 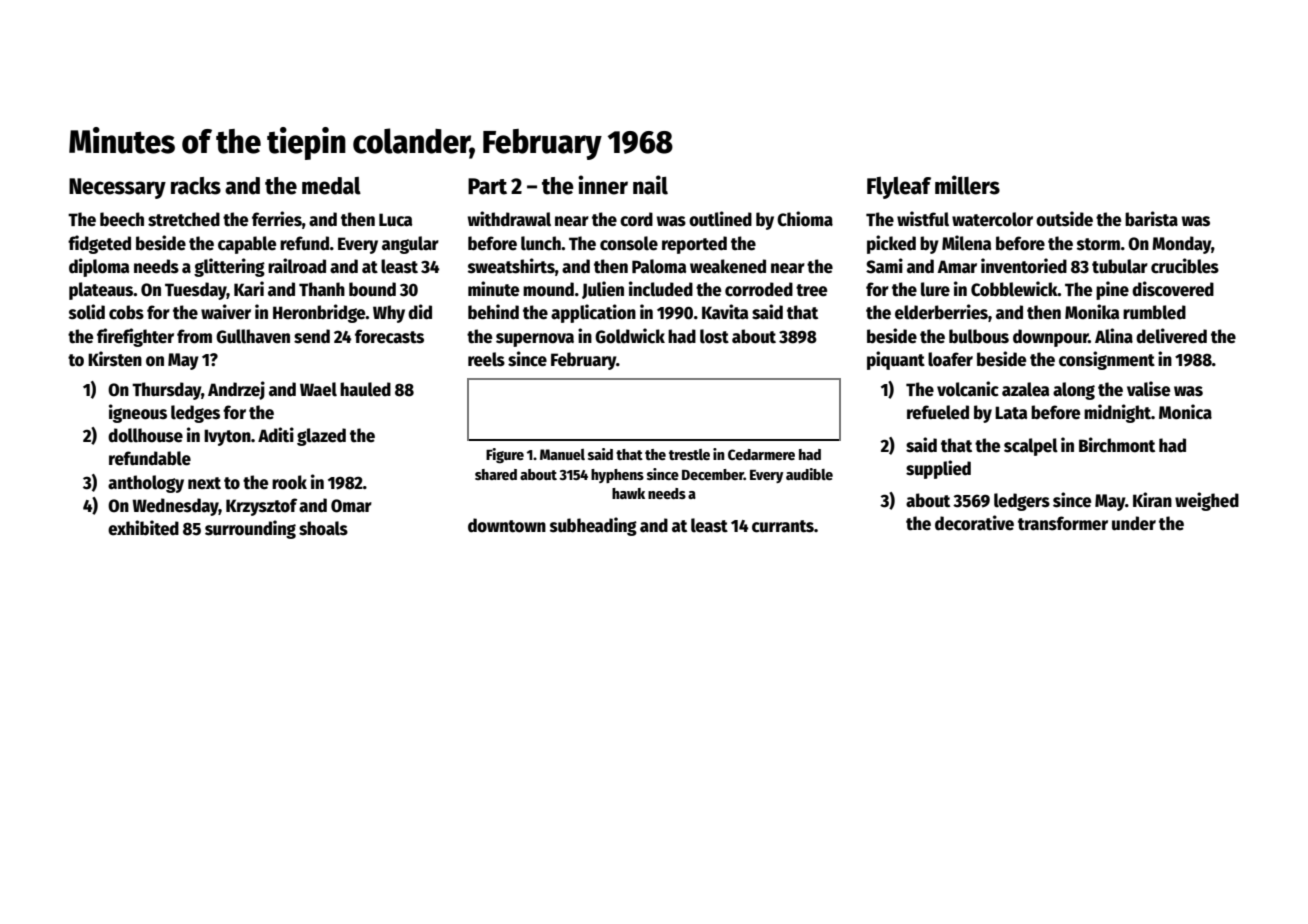 What do you see at coordinates (899, 188) in the screenshot?
I see `Flyleaf` at bounding box center [899, 188].
